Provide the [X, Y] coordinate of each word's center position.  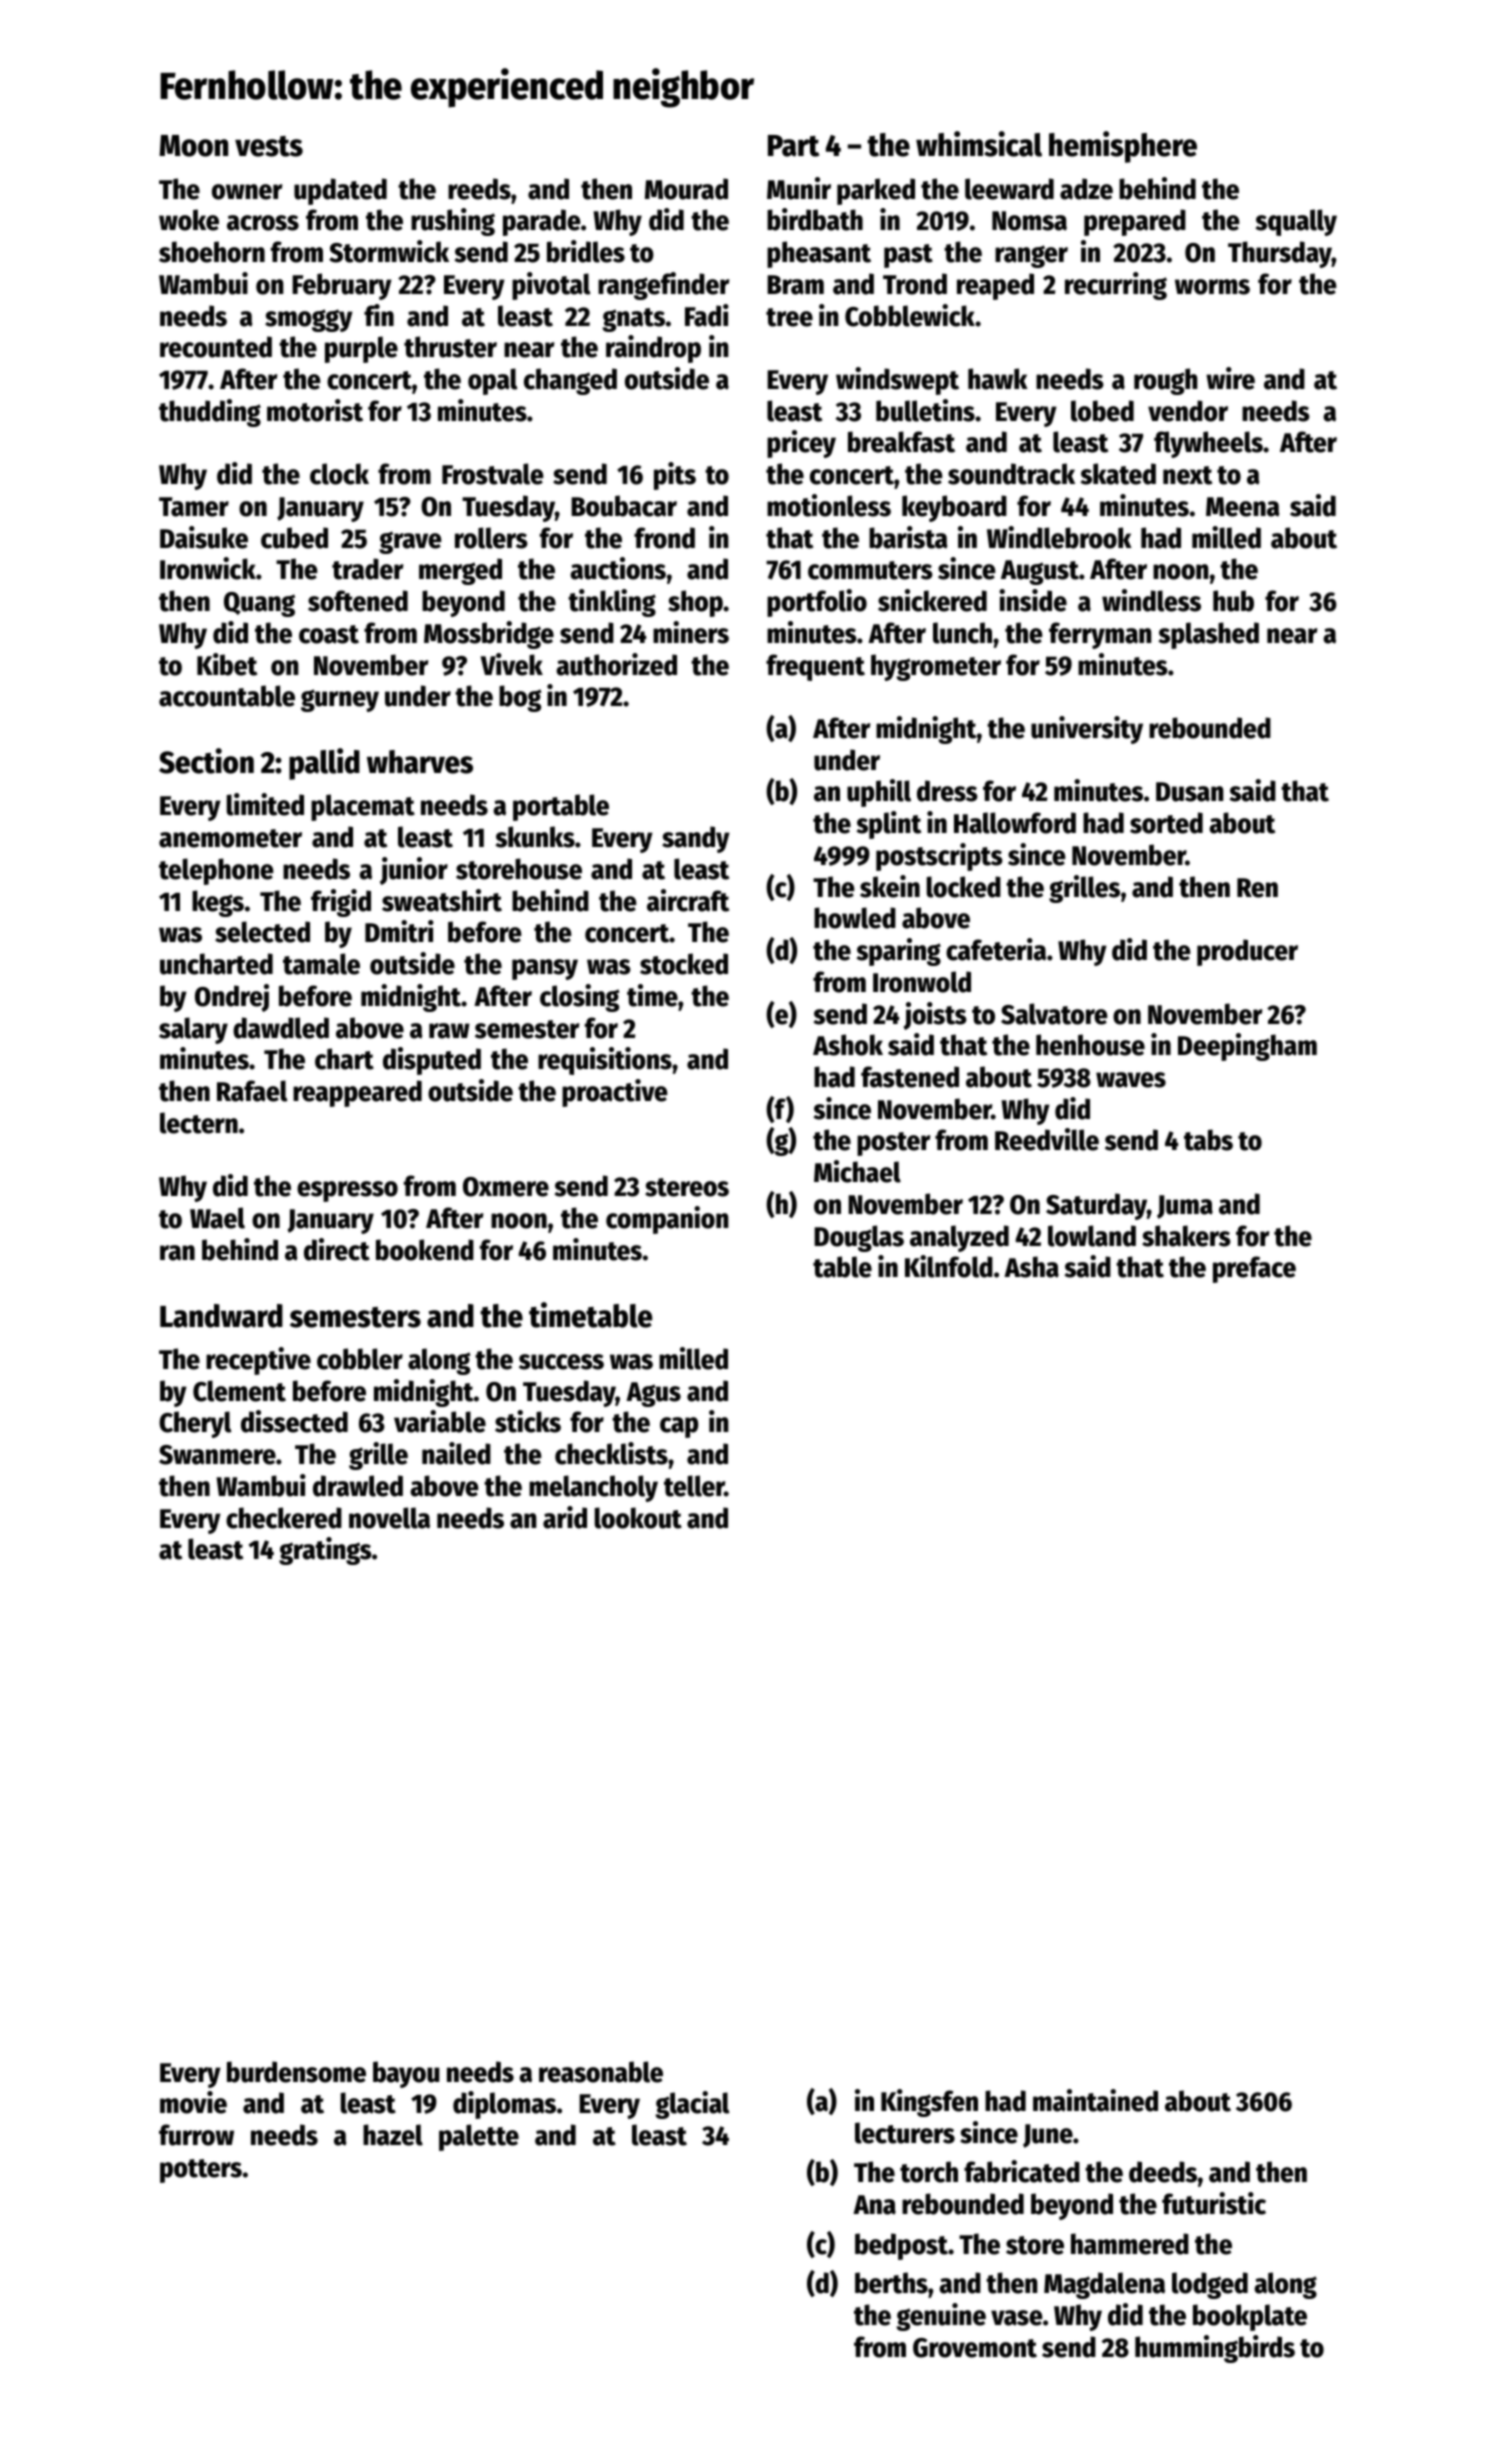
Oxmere [506, 1187]
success [561, 1362]
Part [793, 146]
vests [269, 146]
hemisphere [1123, 147]
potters [201, 2171]
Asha [1031, 1267]
